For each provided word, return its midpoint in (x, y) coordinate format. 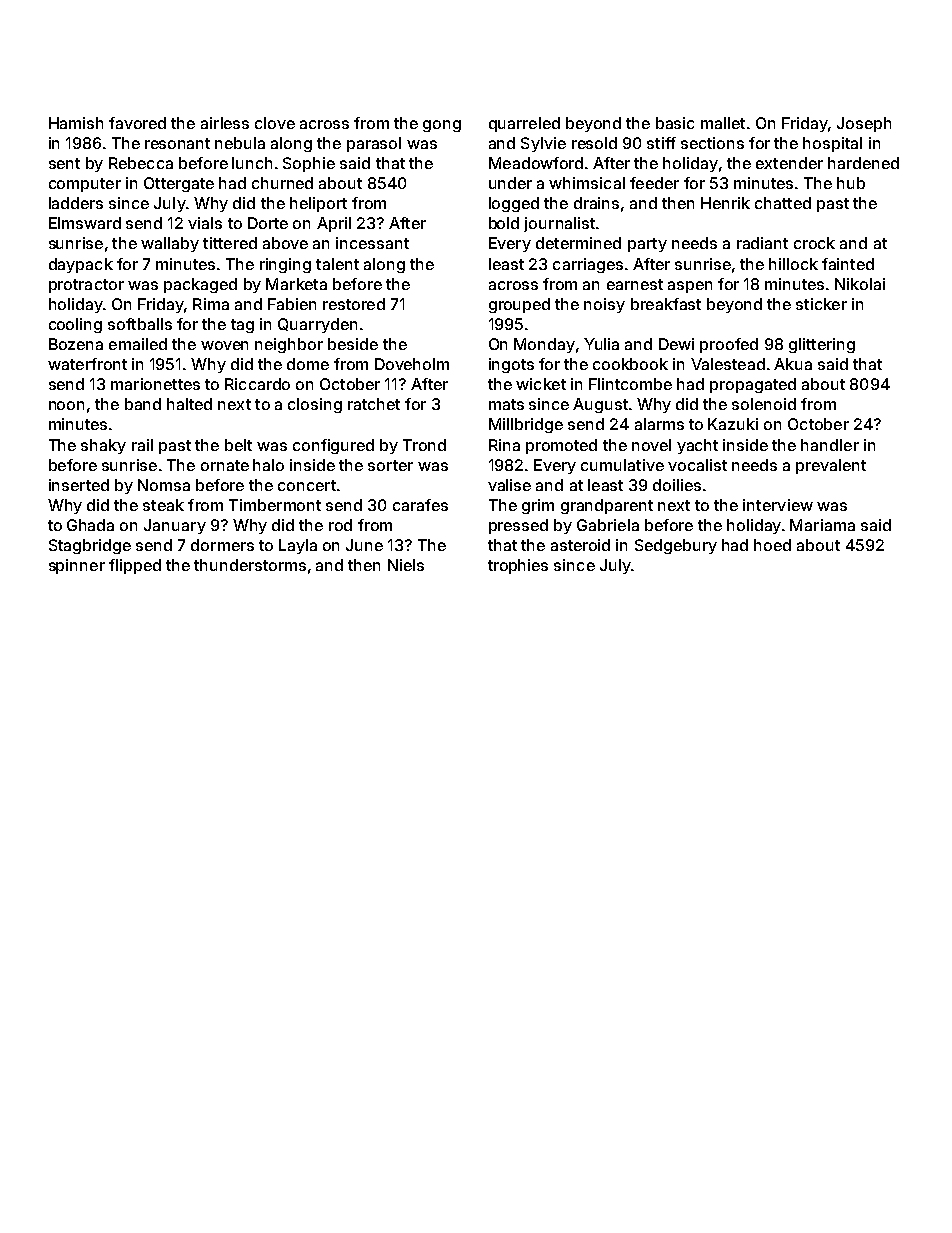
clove (275, 123)
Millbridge (526, 425)
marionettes (155, 384)
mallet (723, 123)
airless (225, 123)
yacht (697, 446)
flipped (135, 566)
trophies (518, 566)
